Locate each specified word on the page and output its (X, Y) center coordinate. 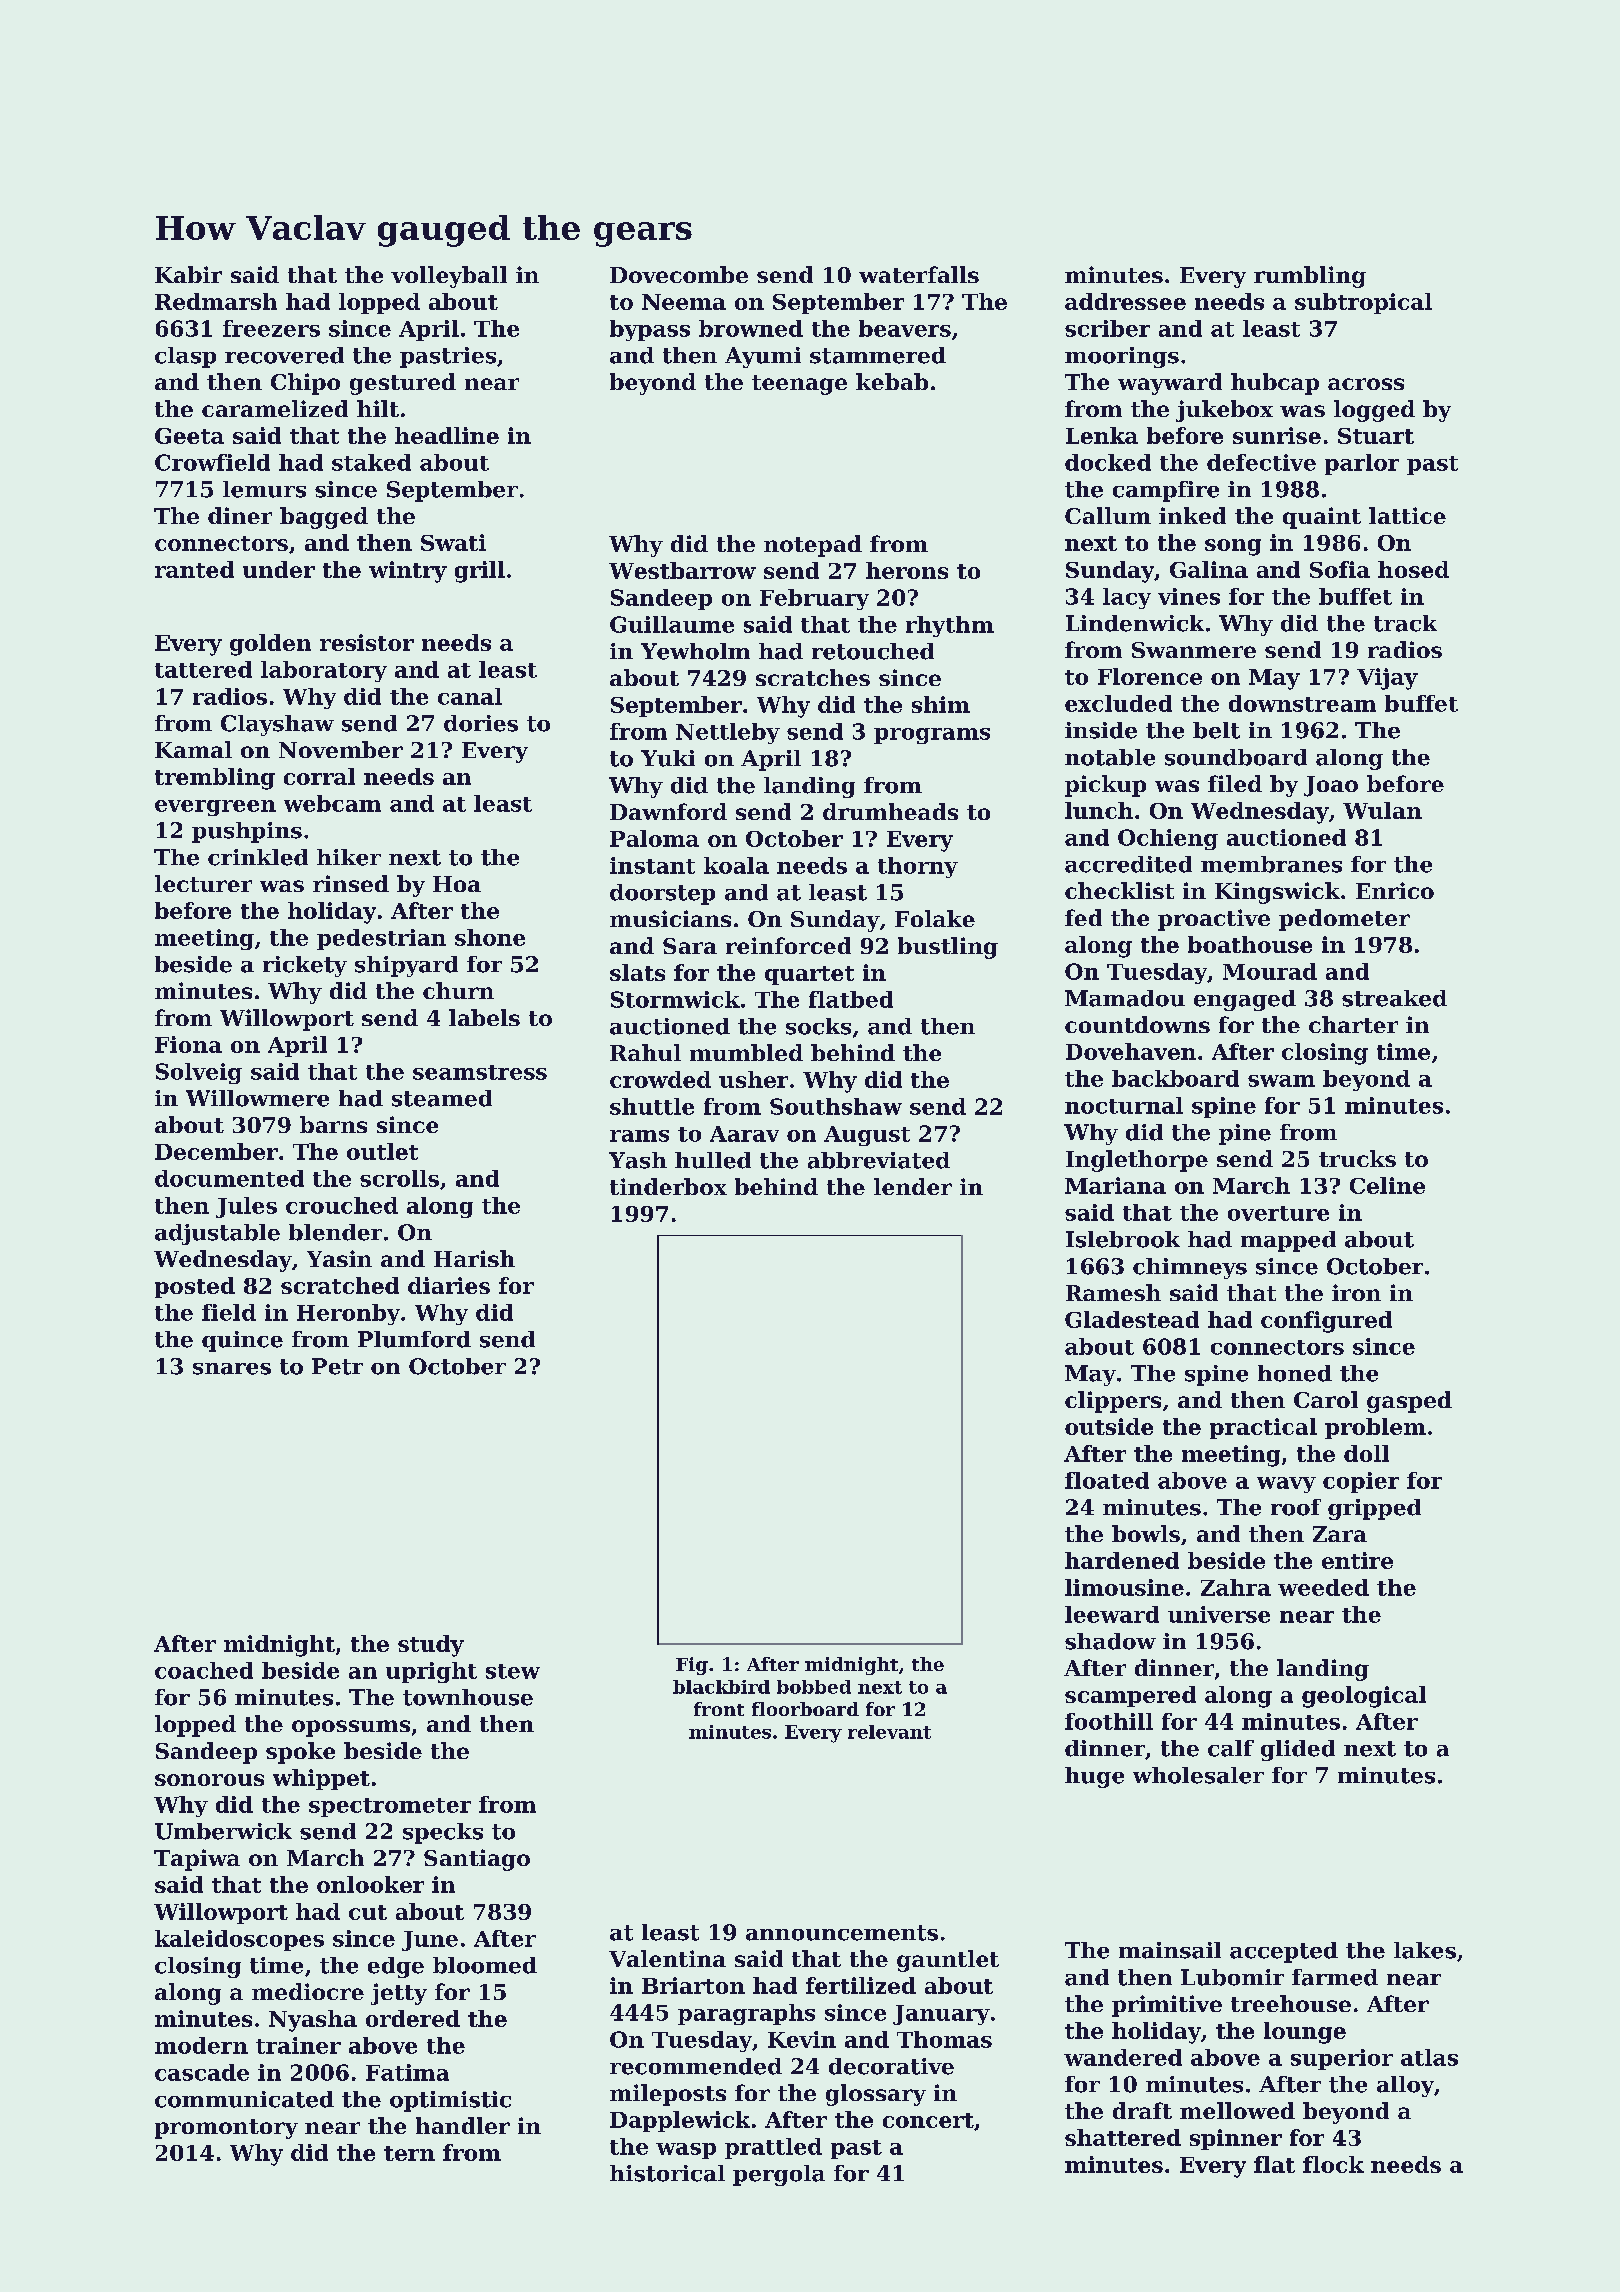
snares (232, 1369)
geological (1364, 1697)
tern (409, 2153)
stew (513, 1671)
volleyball (449, 277)
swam (1281, 1081)
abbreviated (879, 1160)
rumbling (1310, 277)
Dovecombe (679, 274)
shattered (1123, 2137)
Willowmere (257, 1098)
